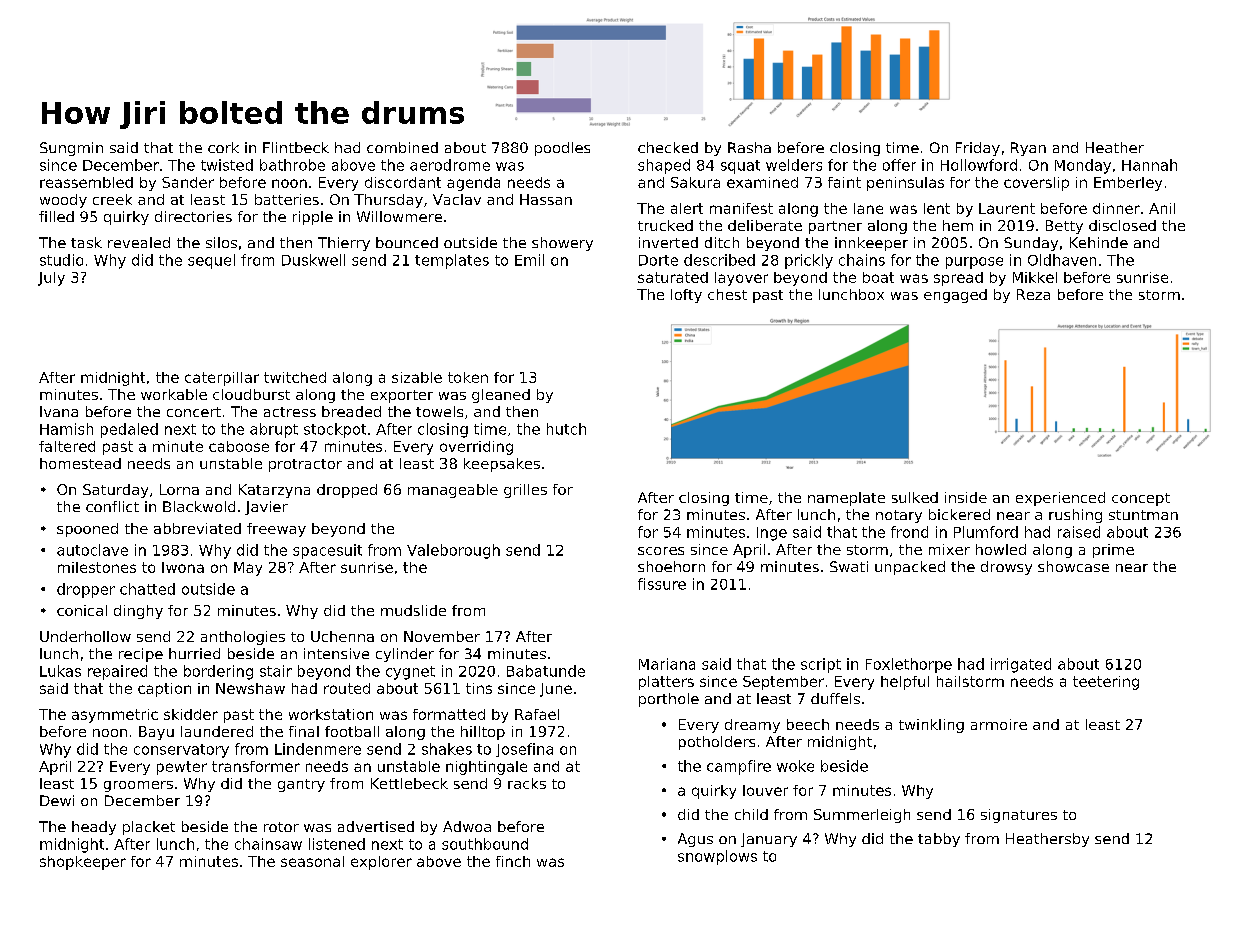  Describe the element at coordinates (211, 261) in the document. I see `sequel` at that location.
